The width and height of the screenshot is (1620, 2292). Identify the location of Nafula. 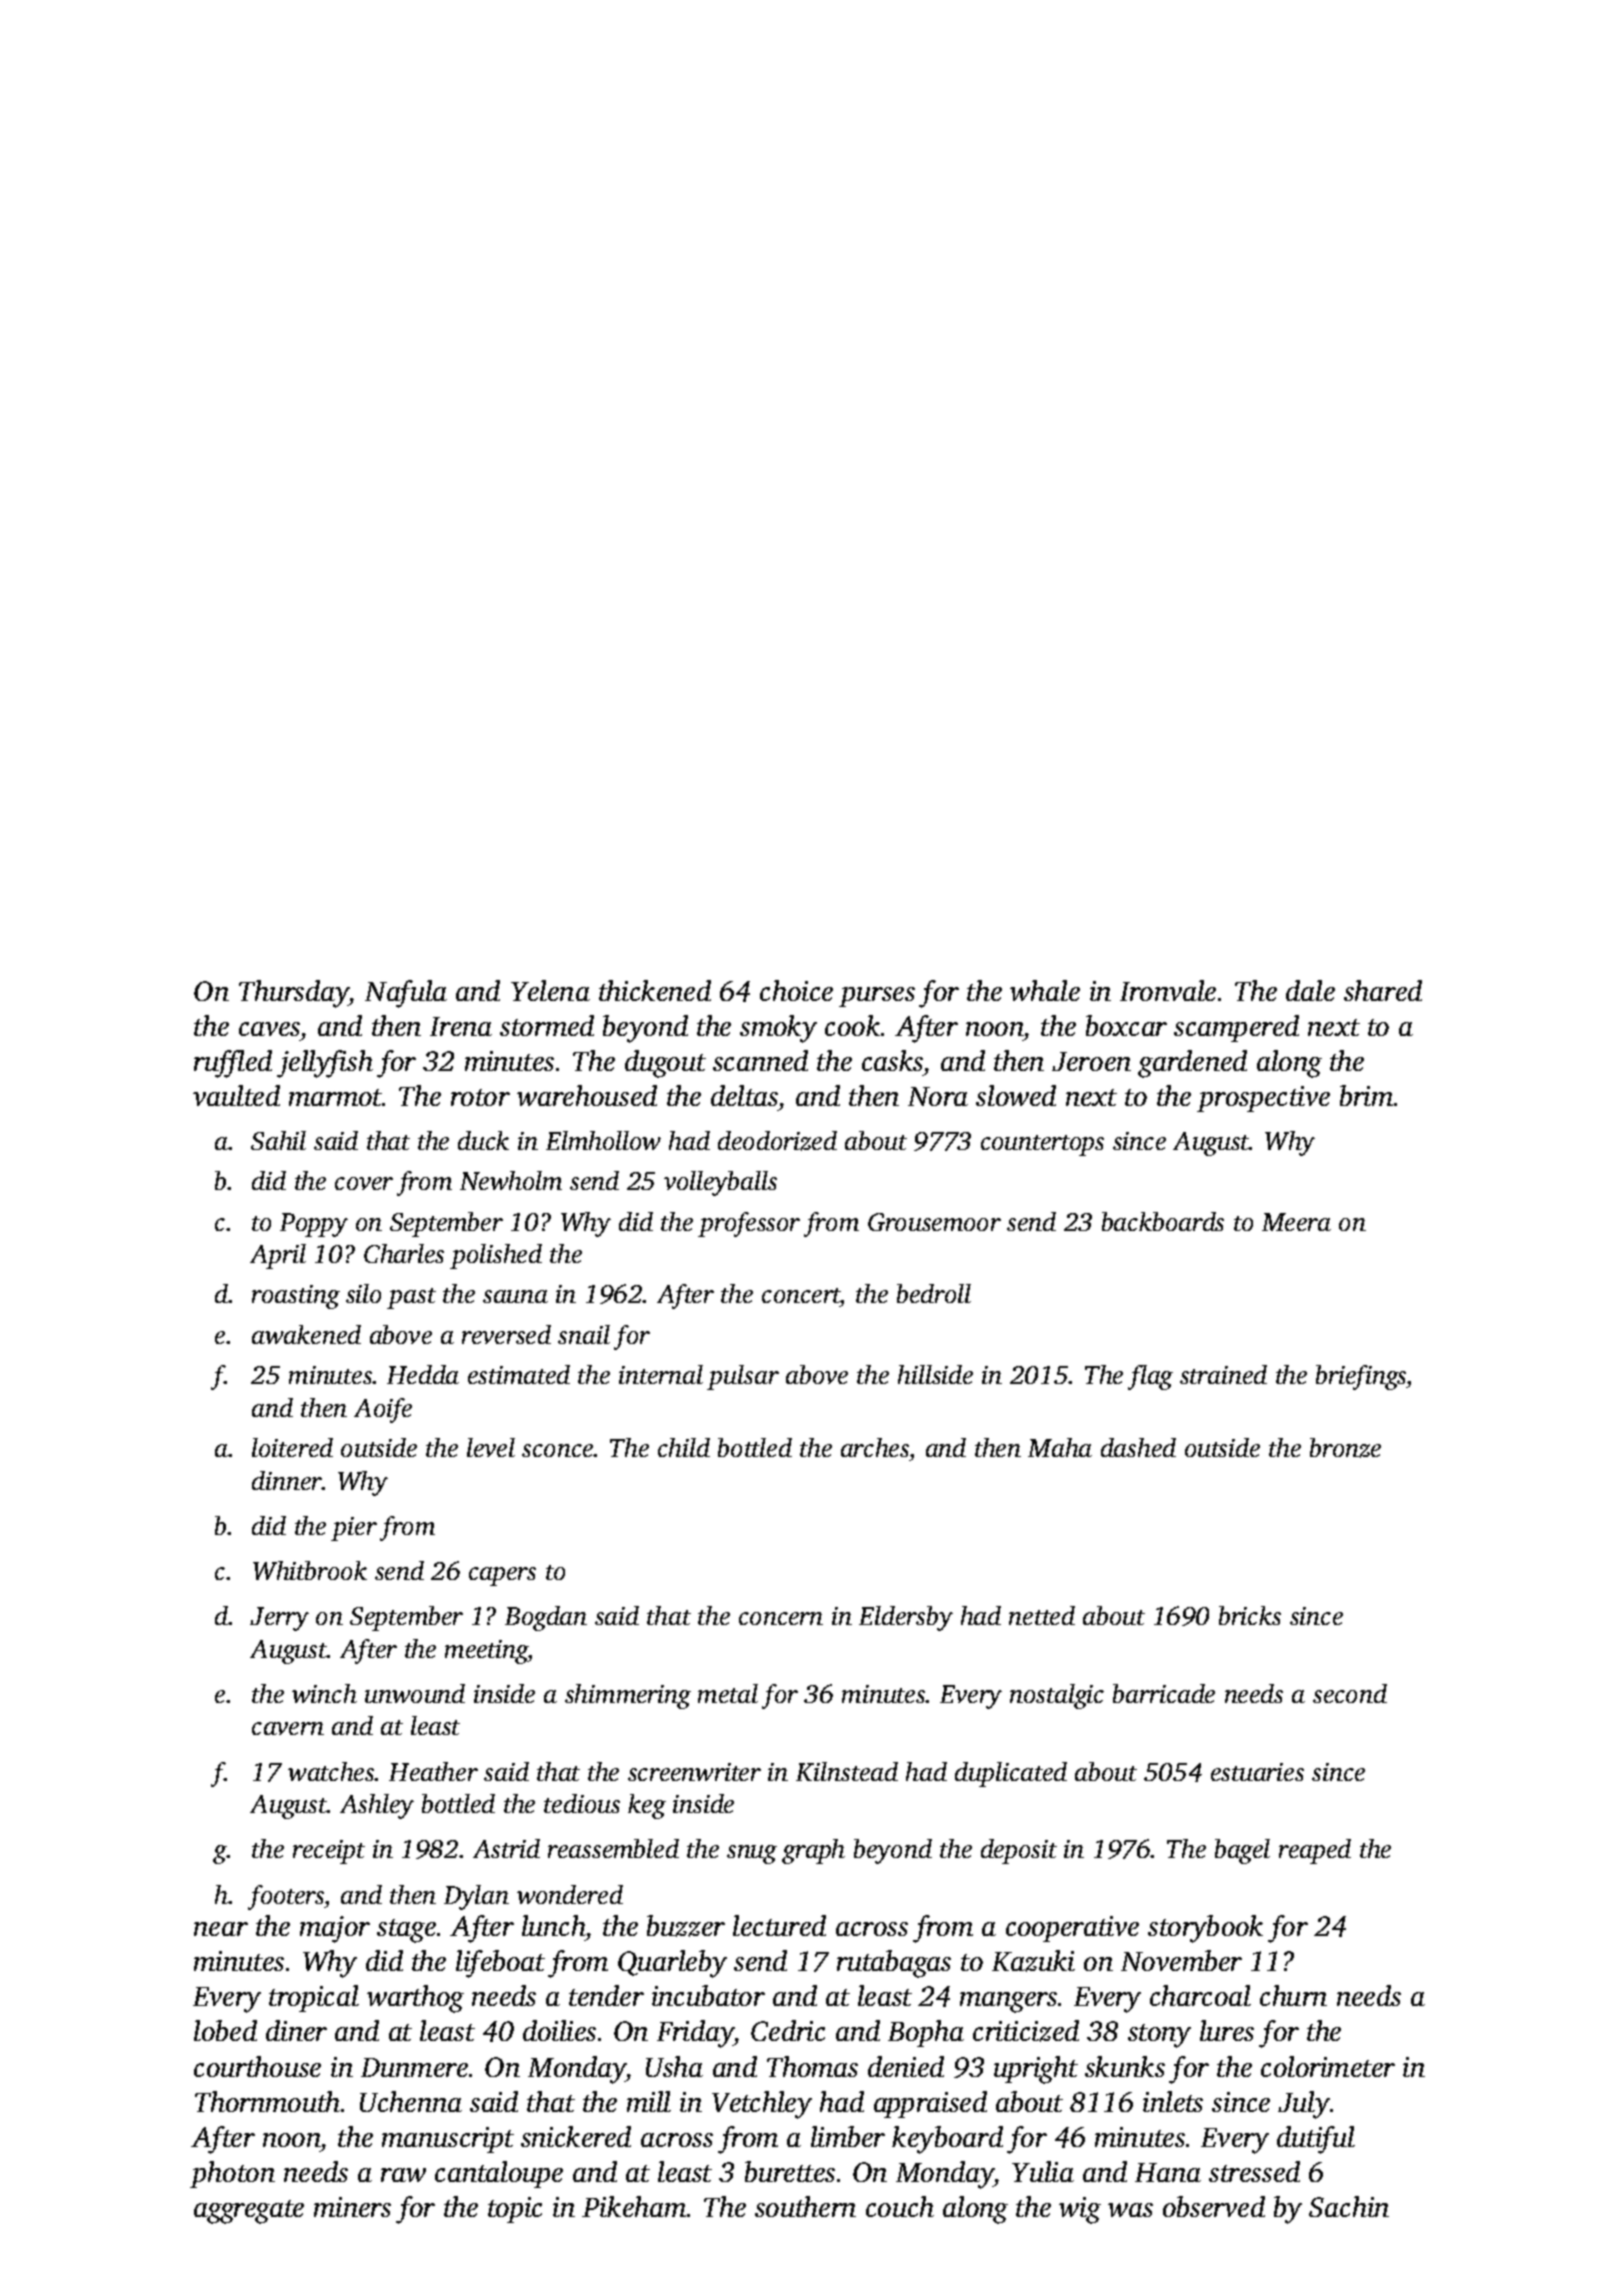
(406, 994).
